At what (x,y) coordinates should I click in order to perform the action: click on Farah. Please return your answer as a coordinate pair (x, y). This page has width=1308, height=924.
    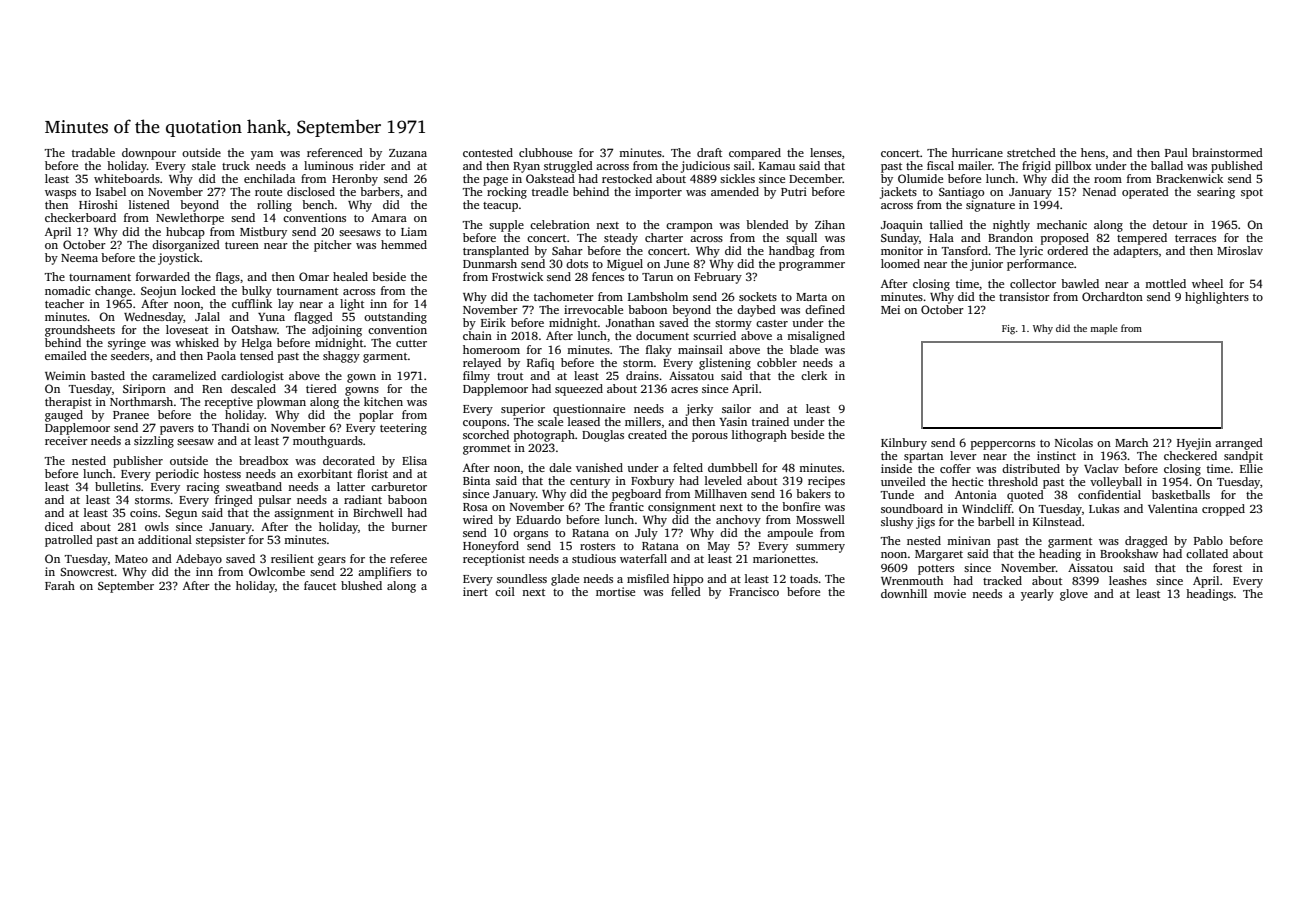
    Looking at the image, I should click on (60, 585).
